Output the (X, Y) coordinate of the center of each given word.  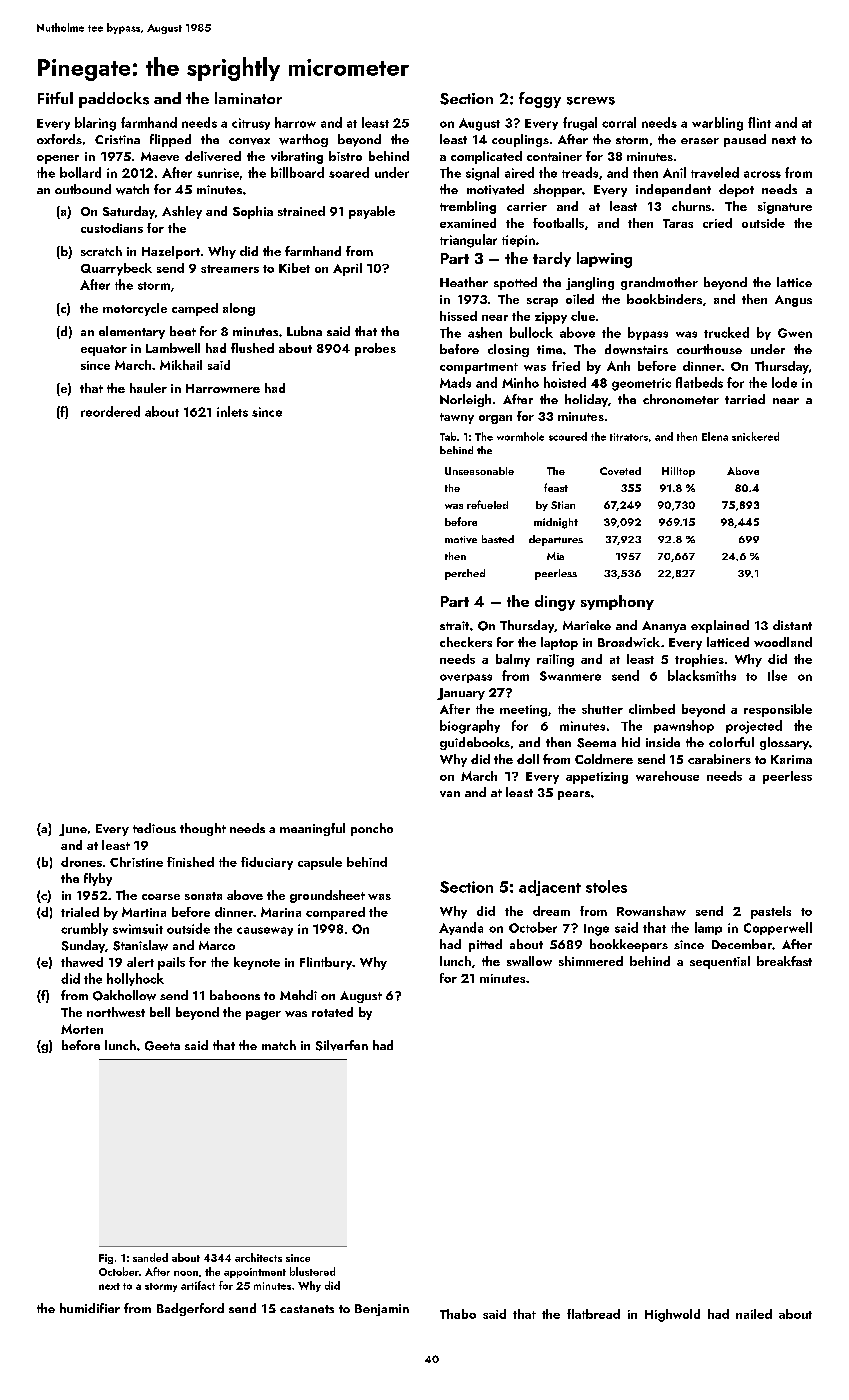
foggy (540, 100)
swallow (529, 961)
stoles (606, 886)
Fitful (55, 98)
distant (792, 625)
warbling (717, 124)
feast (556, 487)
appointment (255, 1273)
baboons (235, 995)
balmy (513, 660)
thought (203, 829)
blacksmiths (702, 675)
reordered (110, 411)
